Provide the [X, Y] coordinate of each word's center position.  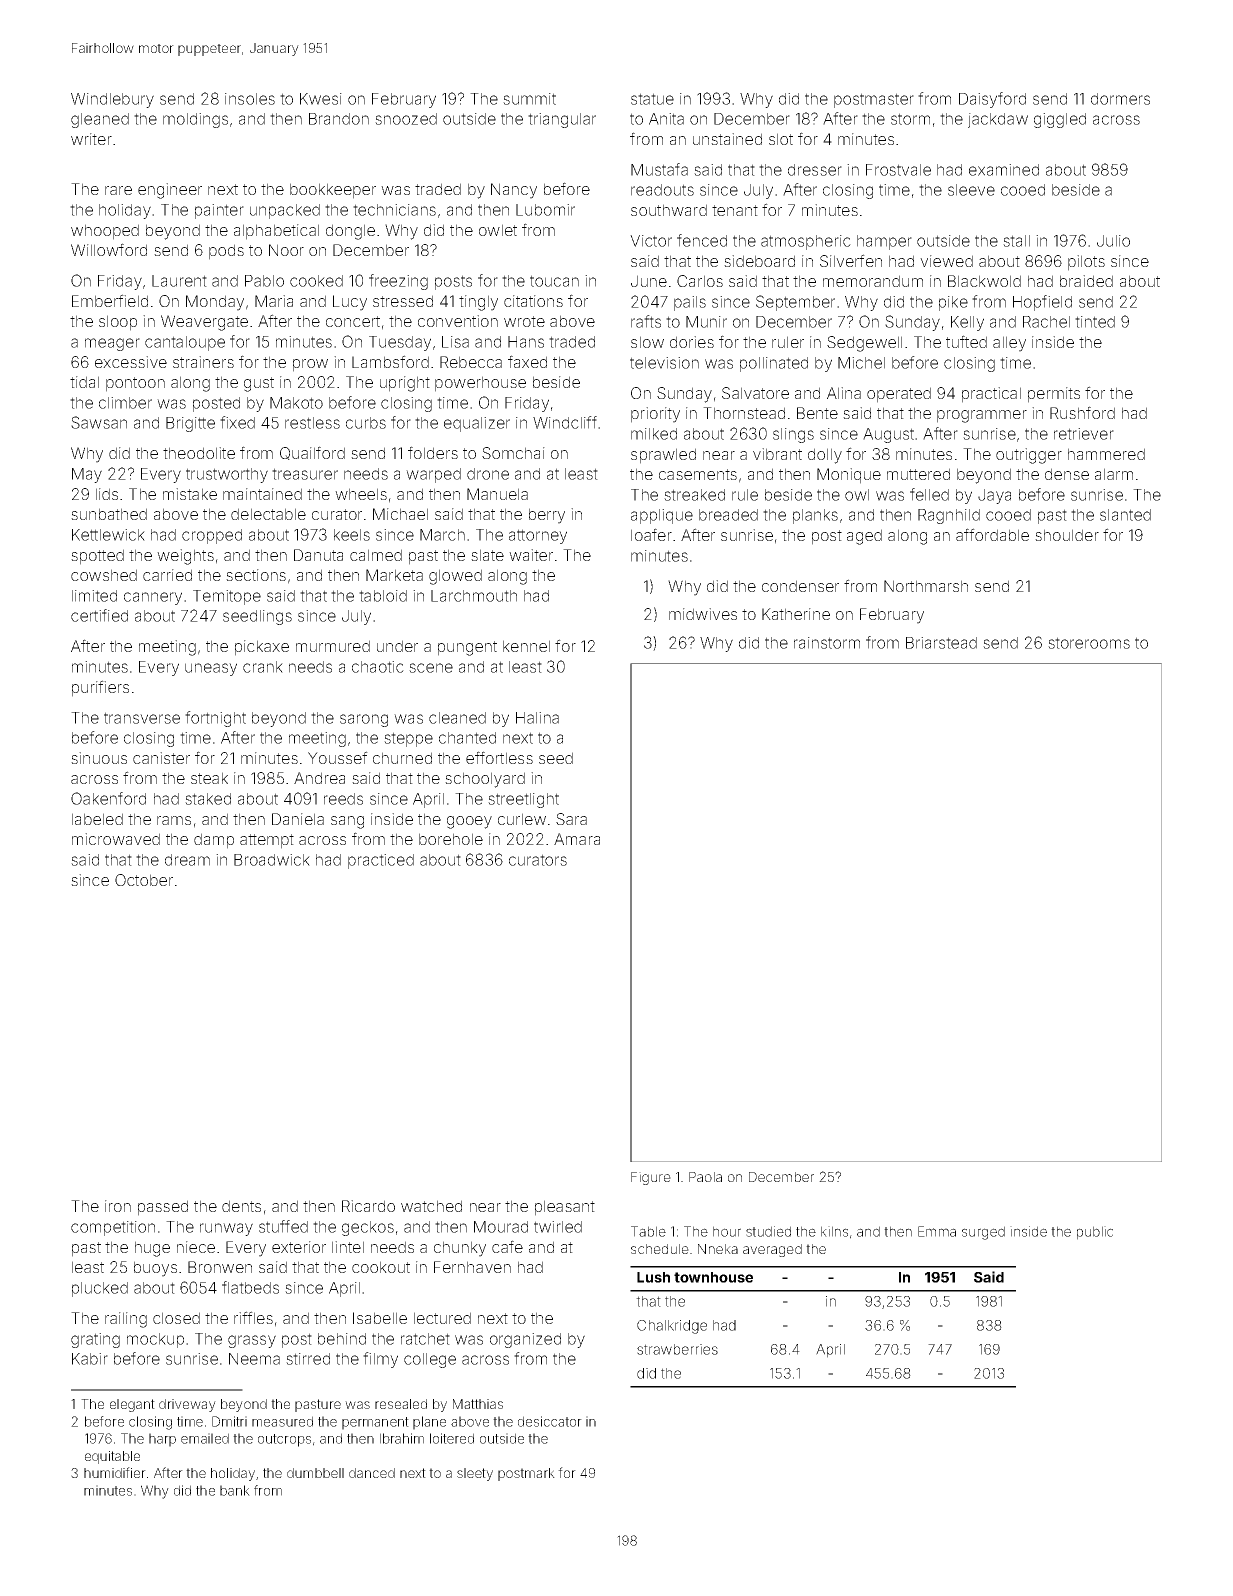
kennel [526, 646]
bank [235, 1490]
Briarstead [941, 643]
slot [781, 139]
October [144, 880]
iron [118, 1206]
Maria [274, 301]
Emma [937, 1231]
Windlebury [112, 100]
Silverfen [851, 260]
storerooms [1089, 643]
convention [458, 321]
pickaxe [262, 648]
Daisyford [992, 100]
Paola [705, 1177]
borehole [451, 839]
